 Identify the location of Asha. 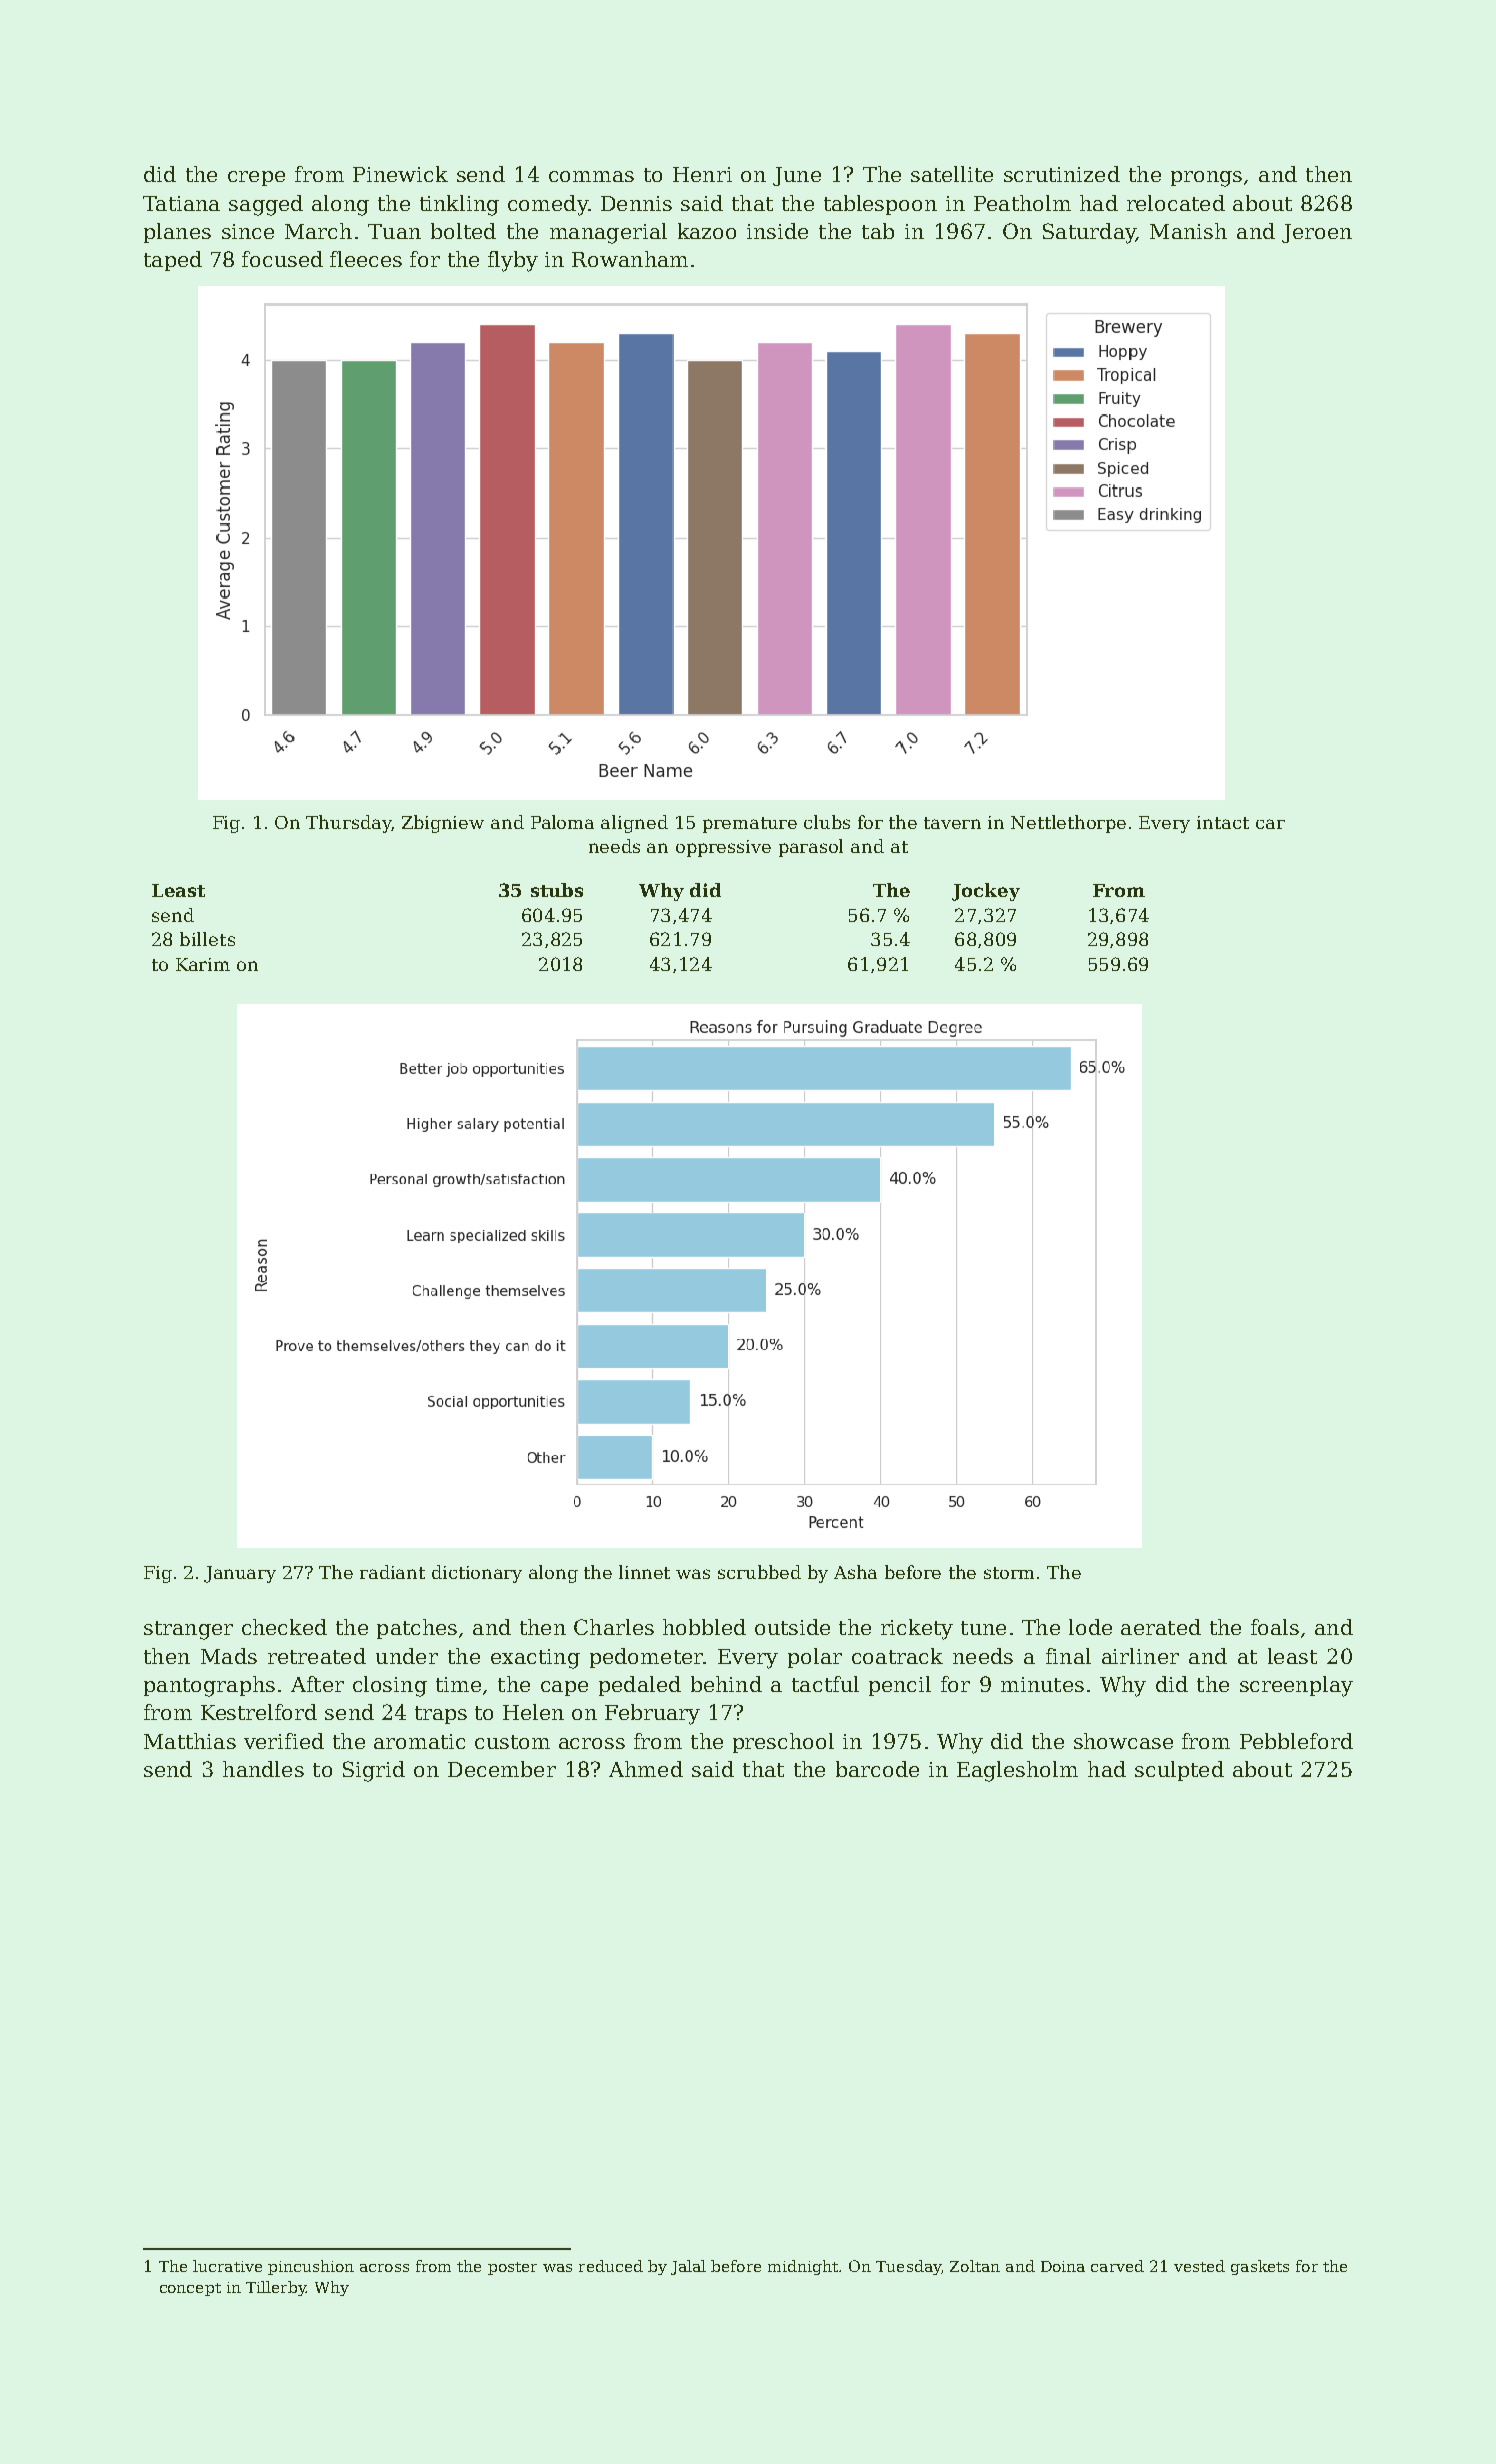
(855, 1572).
